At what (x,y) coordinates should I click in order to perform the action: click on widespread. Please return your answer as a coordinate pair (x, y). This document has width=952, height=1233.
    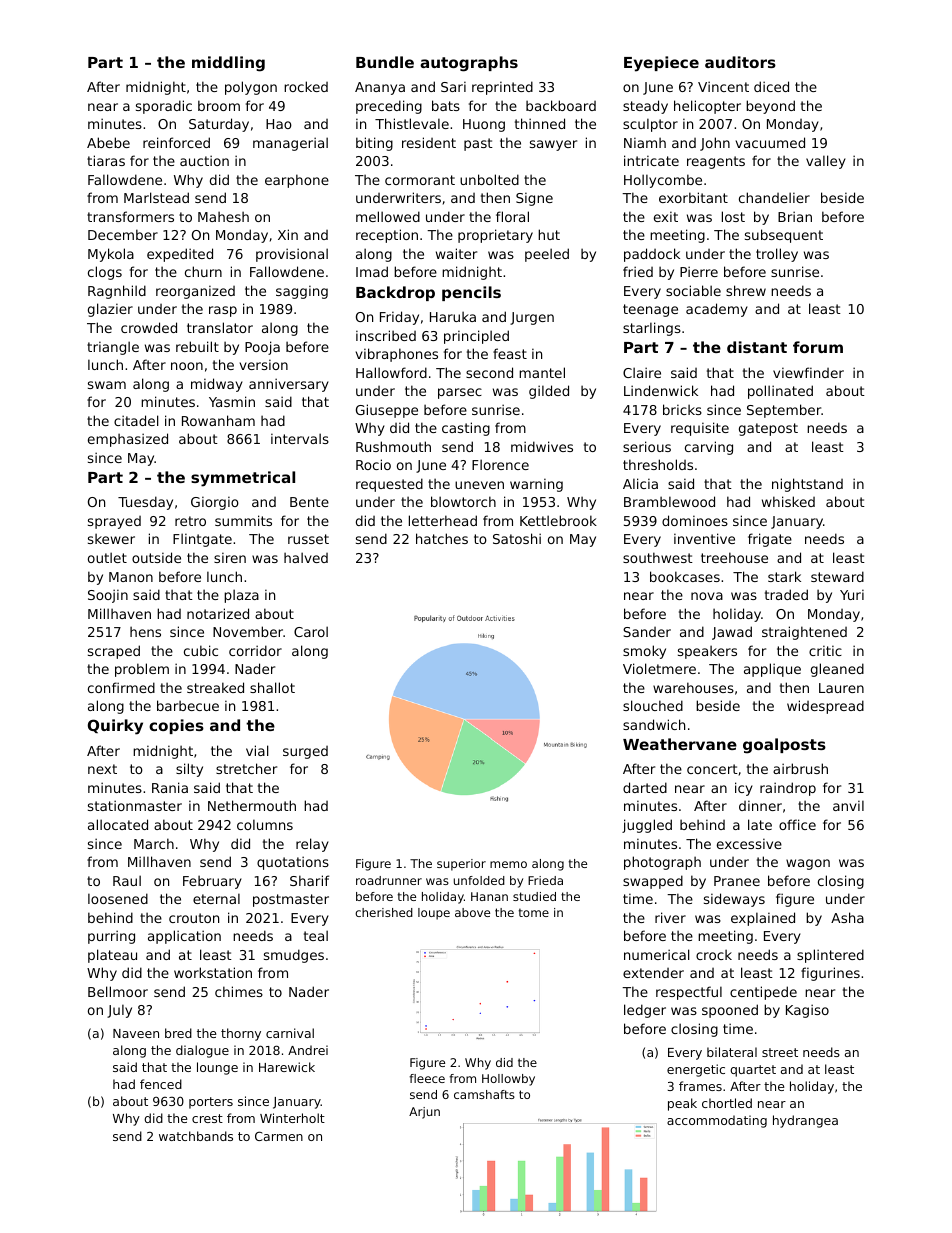
    Looking at the image, I should click on (825, 707).
